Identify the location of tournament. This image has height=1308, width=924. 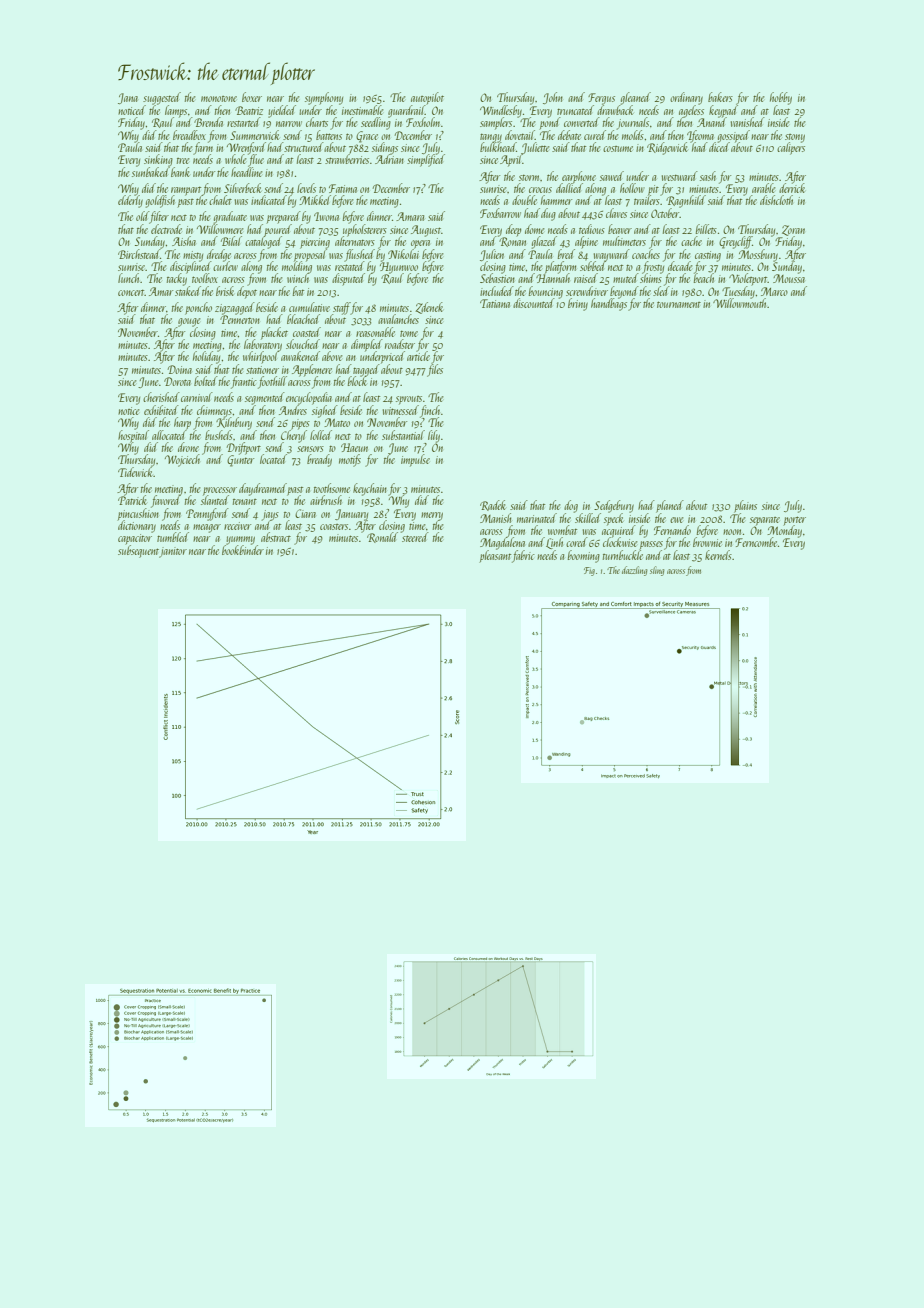
(679, 304).
